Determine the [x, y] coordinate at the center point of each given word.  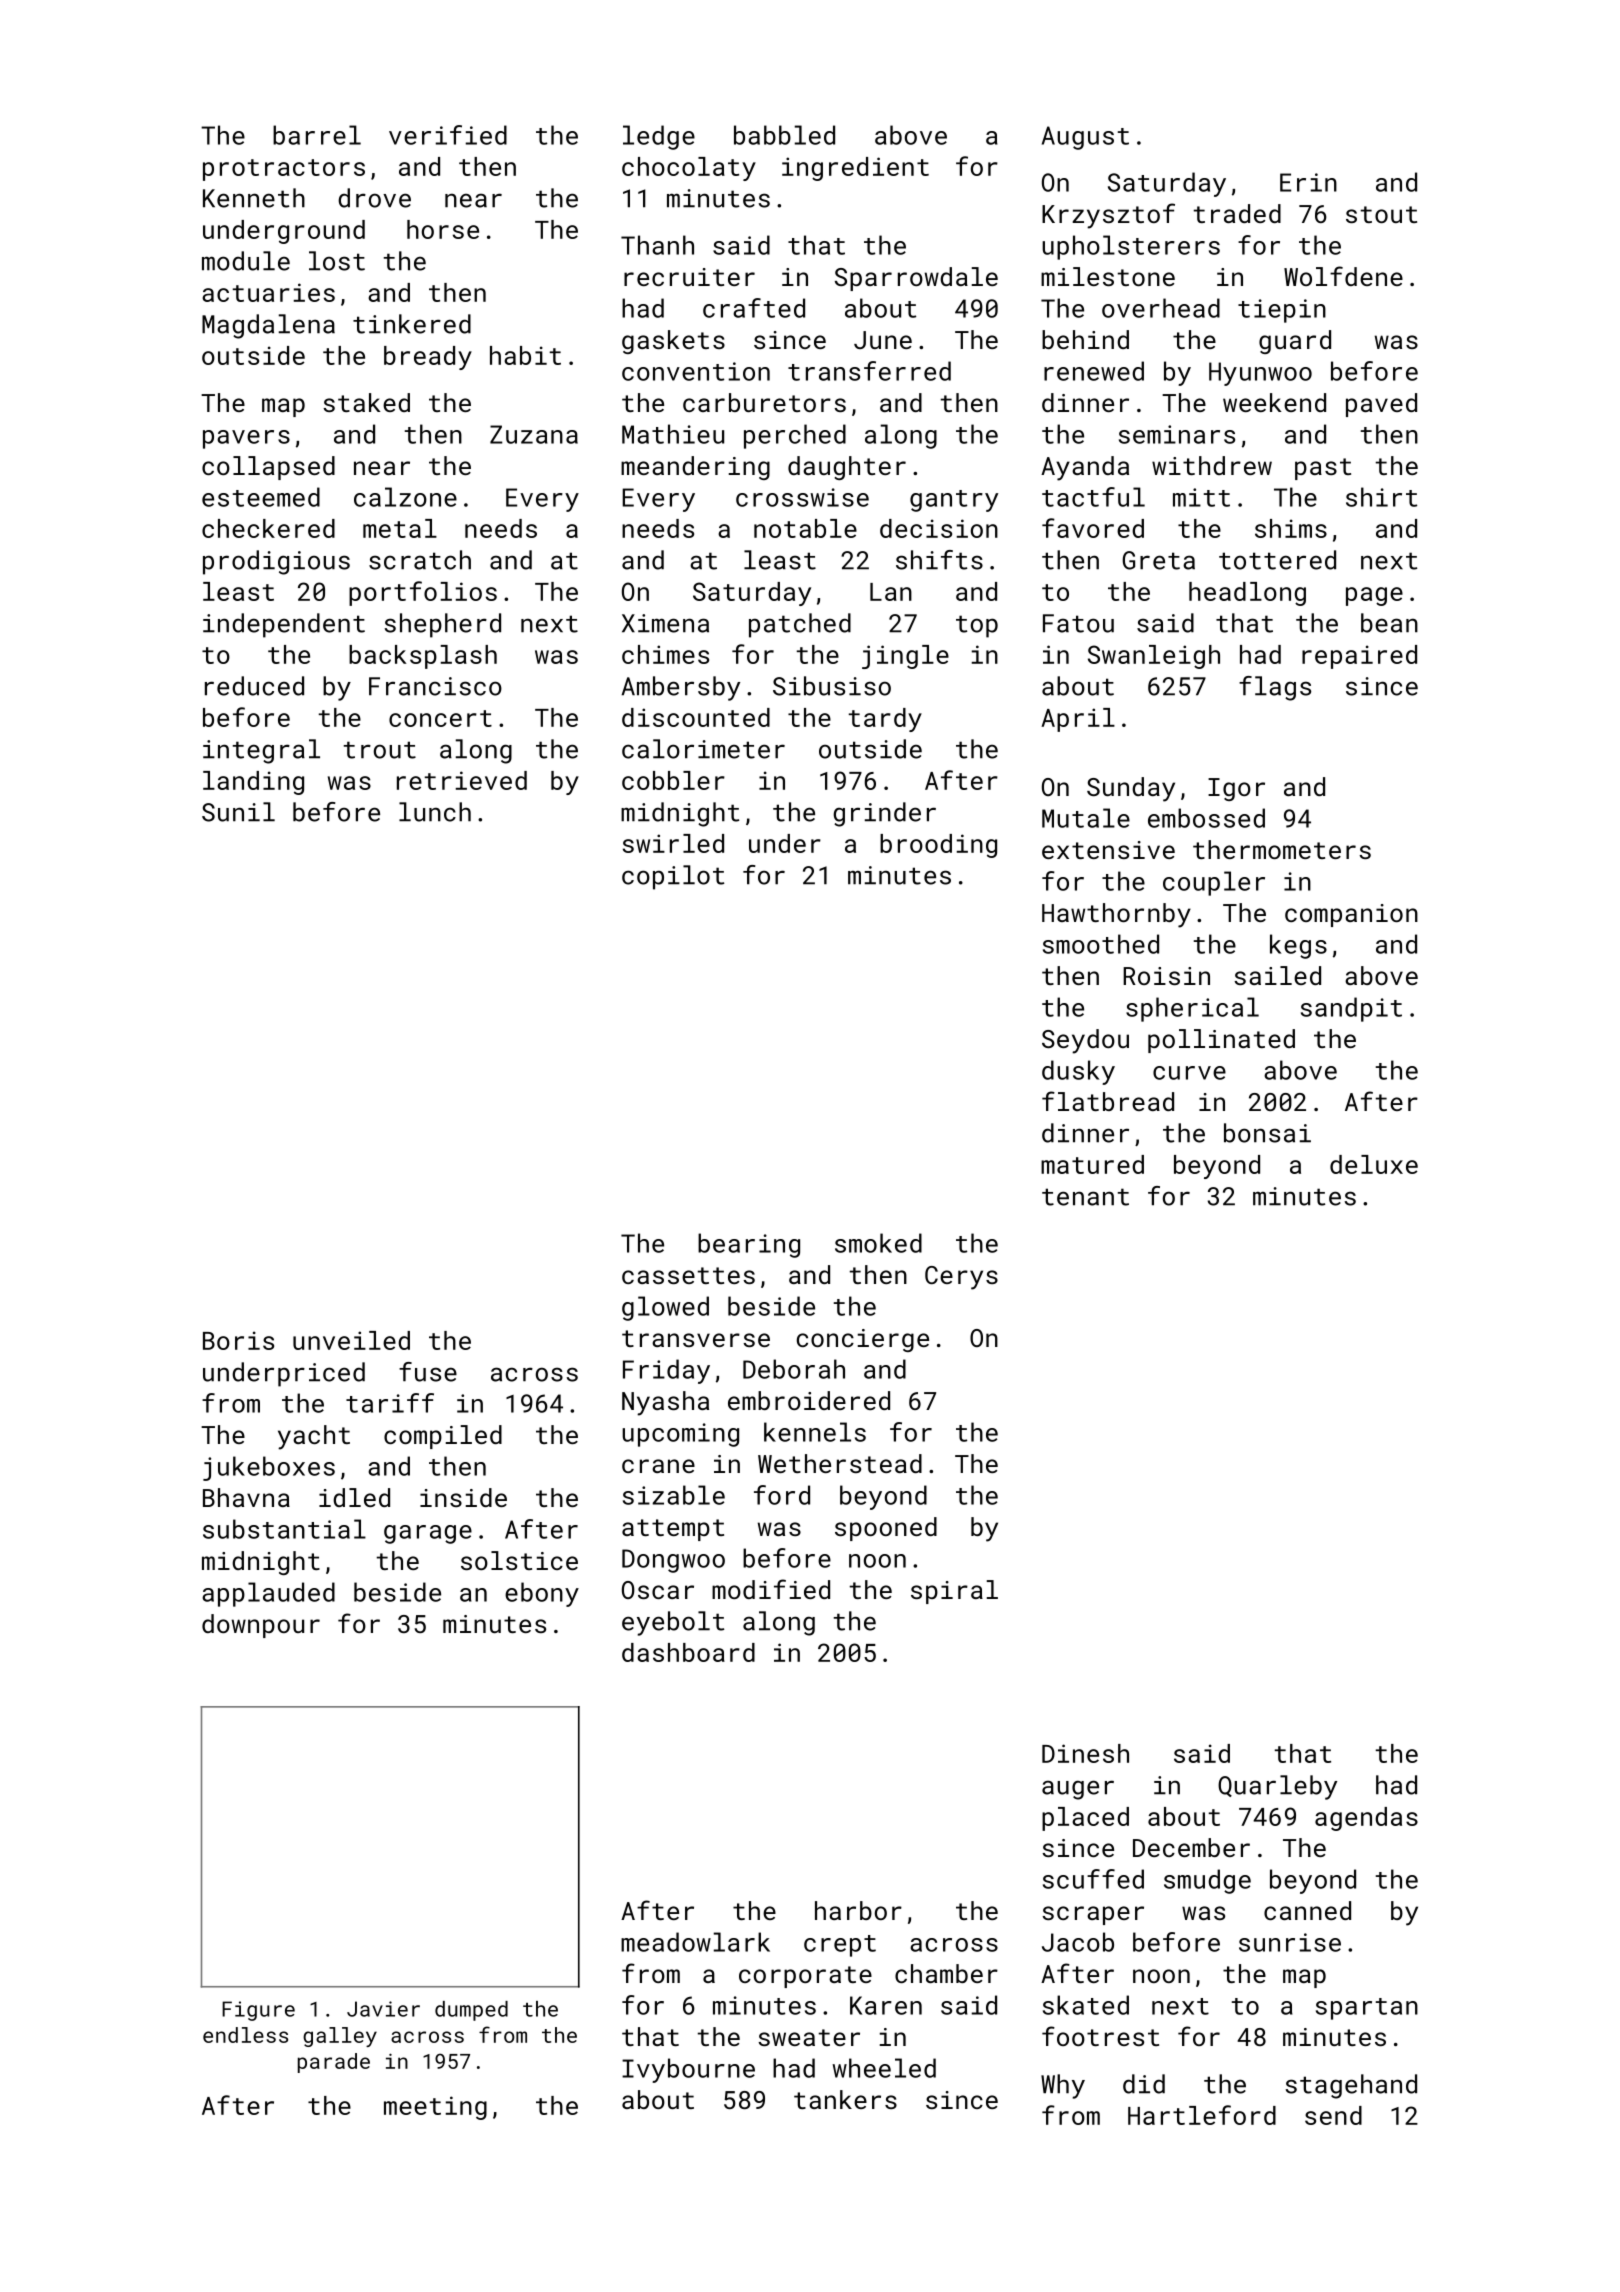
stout [1381, 214]
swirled [673, 843]
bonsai [1267, 1133]
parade [334, 2063]
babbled [784, 135]
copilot [673, 877]
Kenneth [254, 198]
